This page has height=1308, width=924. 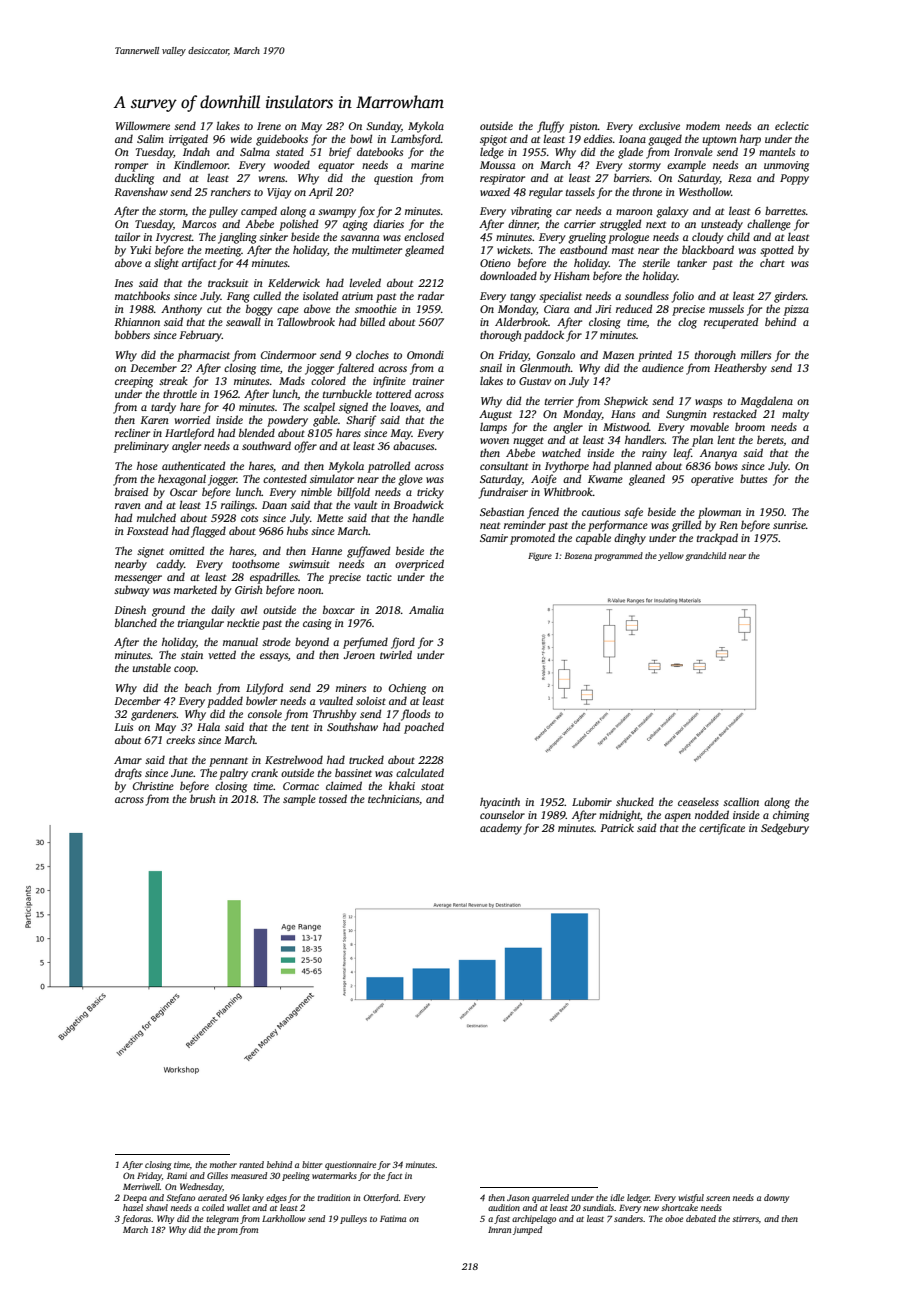 I want to click on tailor, so click(x=127, y=236).
